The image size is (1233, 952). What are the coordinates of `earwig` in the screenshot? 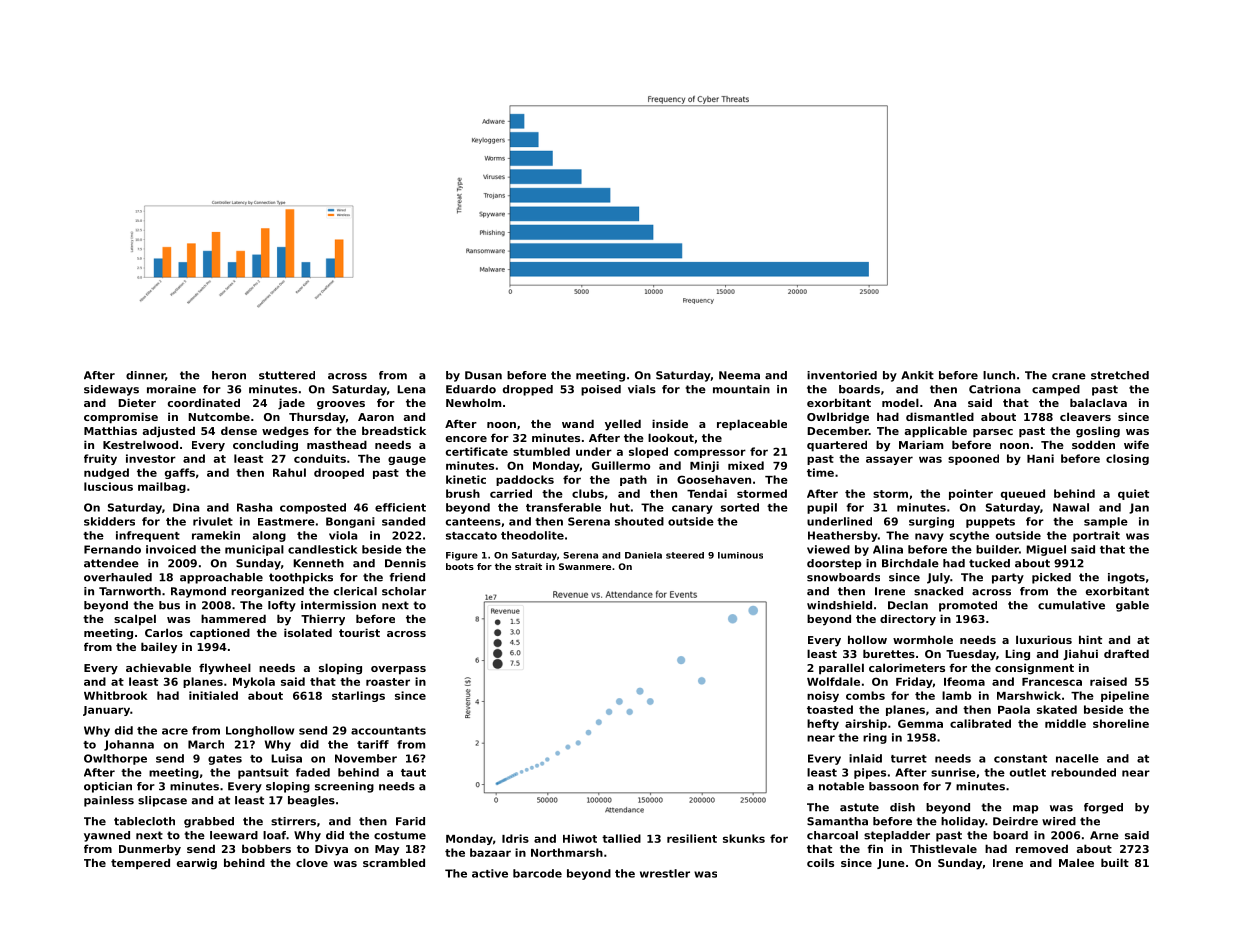 It's located at (197, 864).
